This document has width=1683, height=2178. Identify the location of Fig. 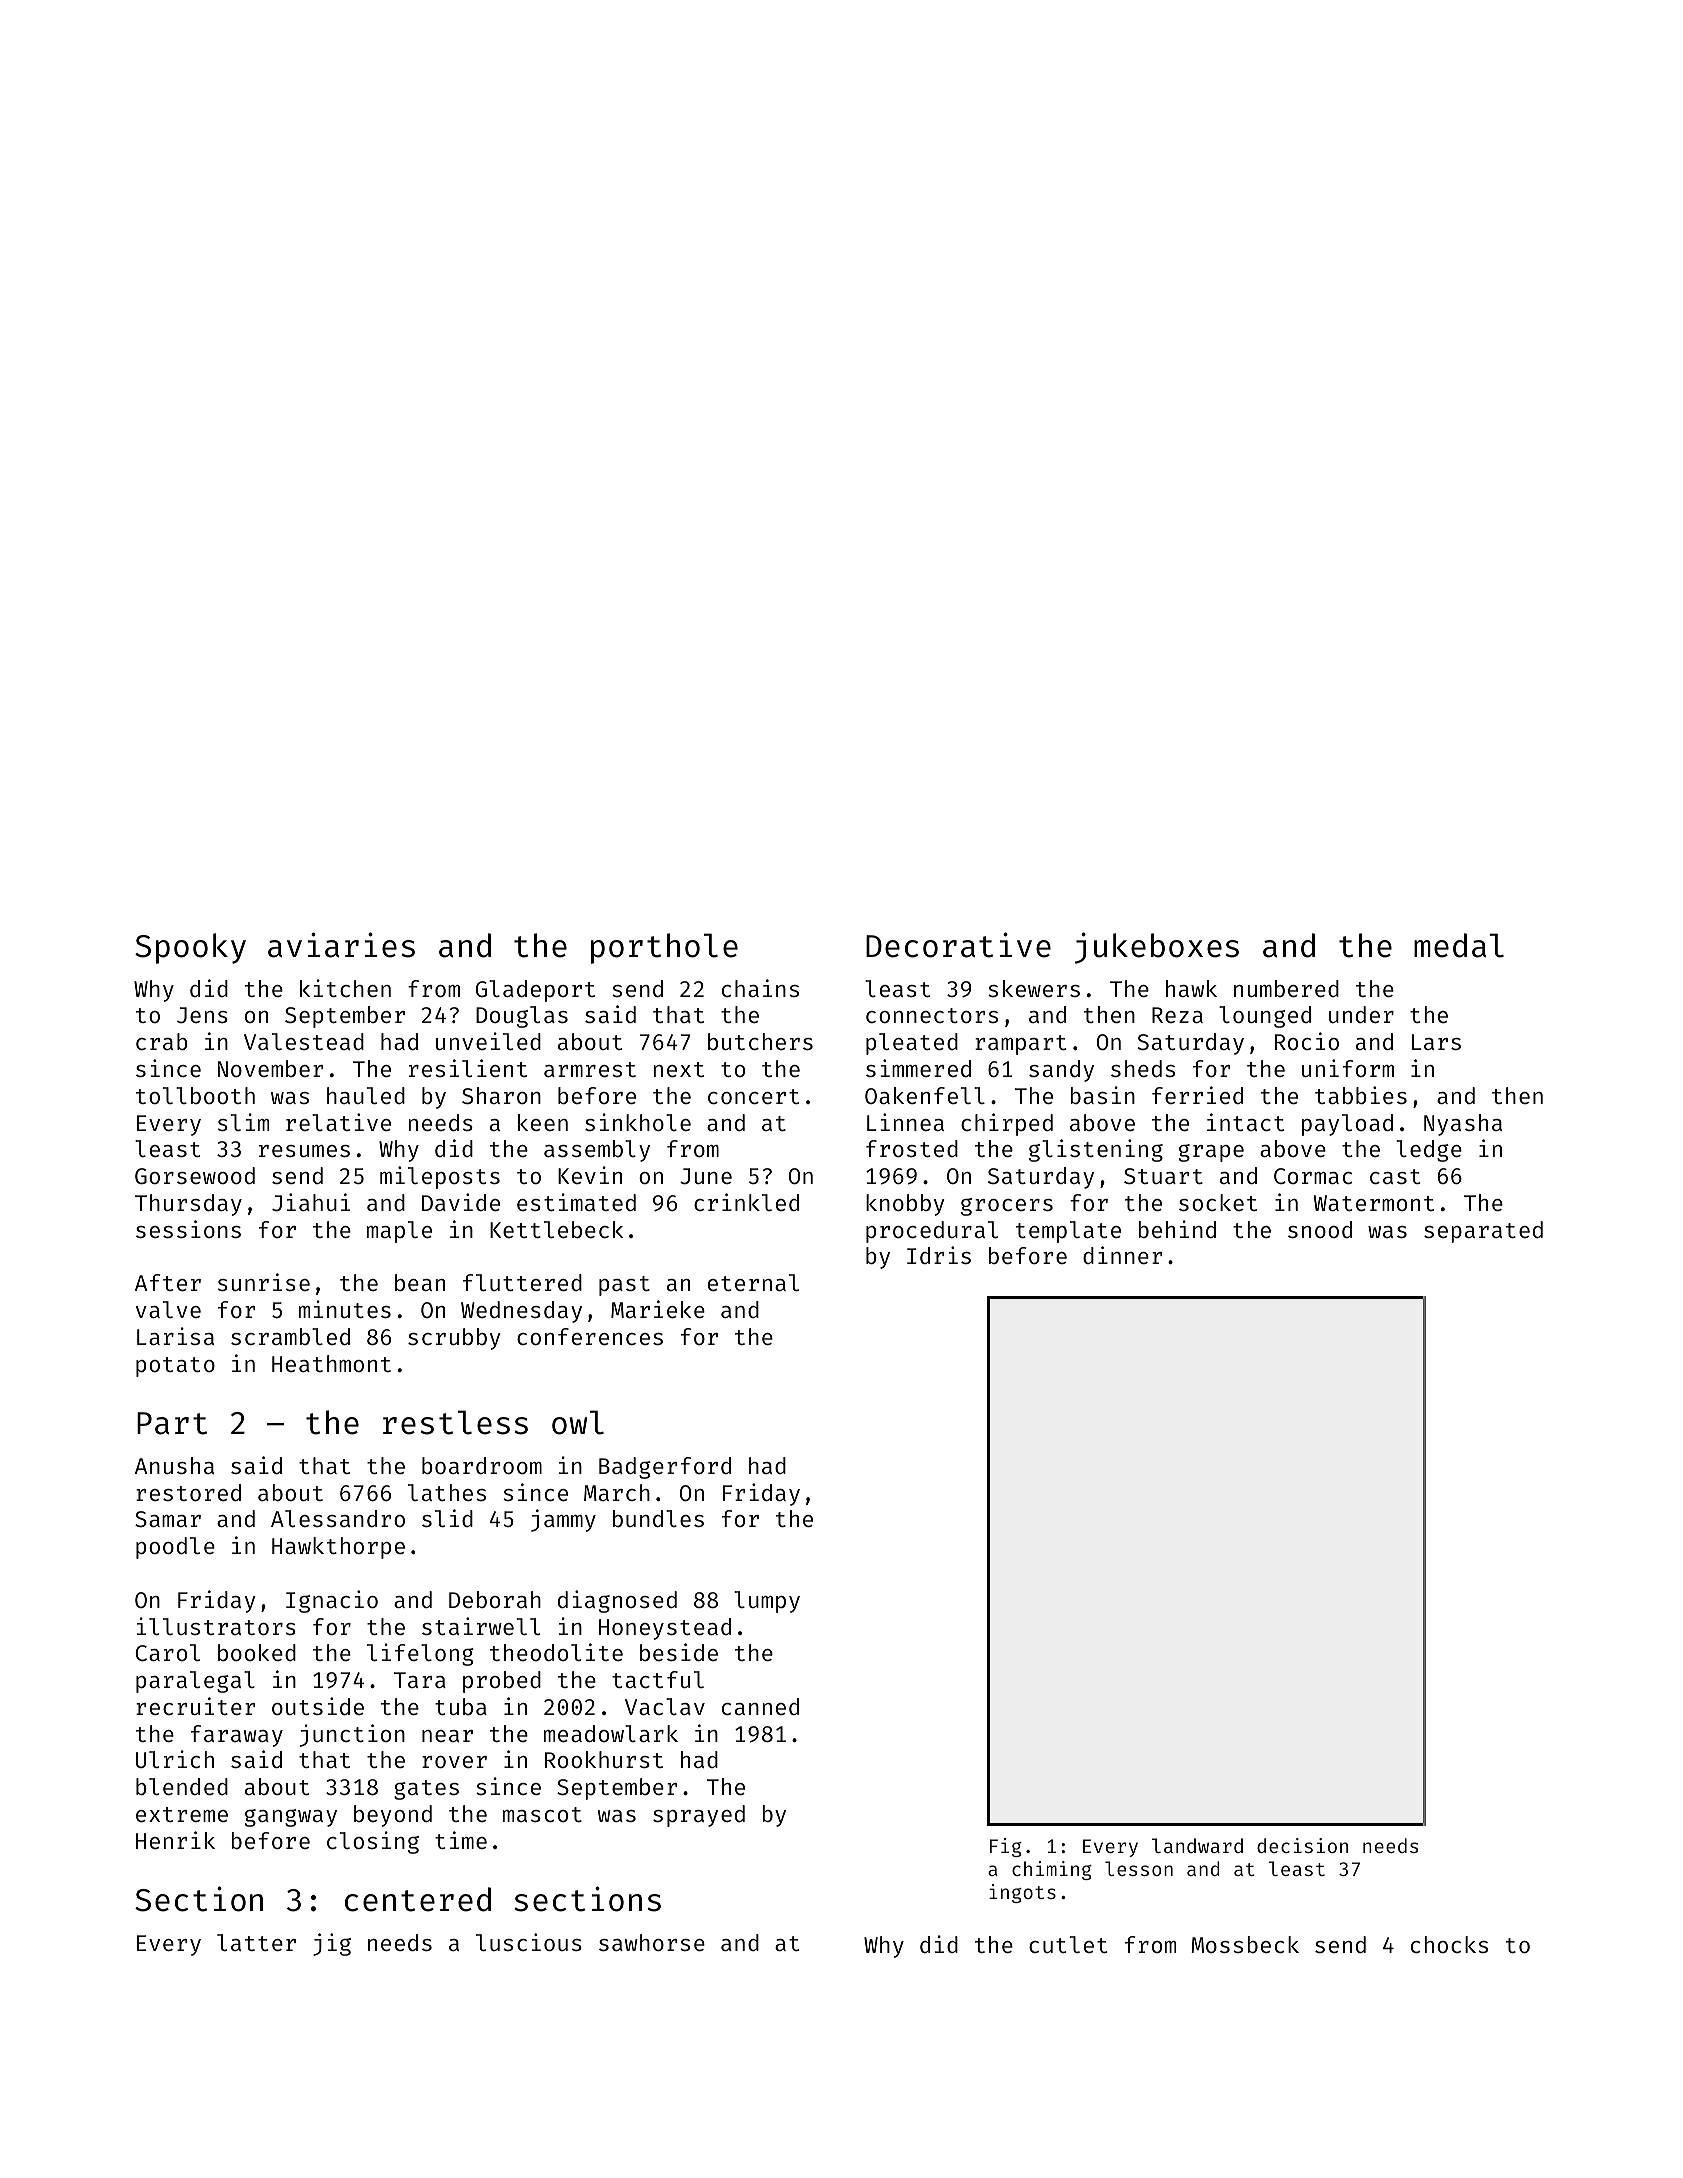
(1006, 1847).
